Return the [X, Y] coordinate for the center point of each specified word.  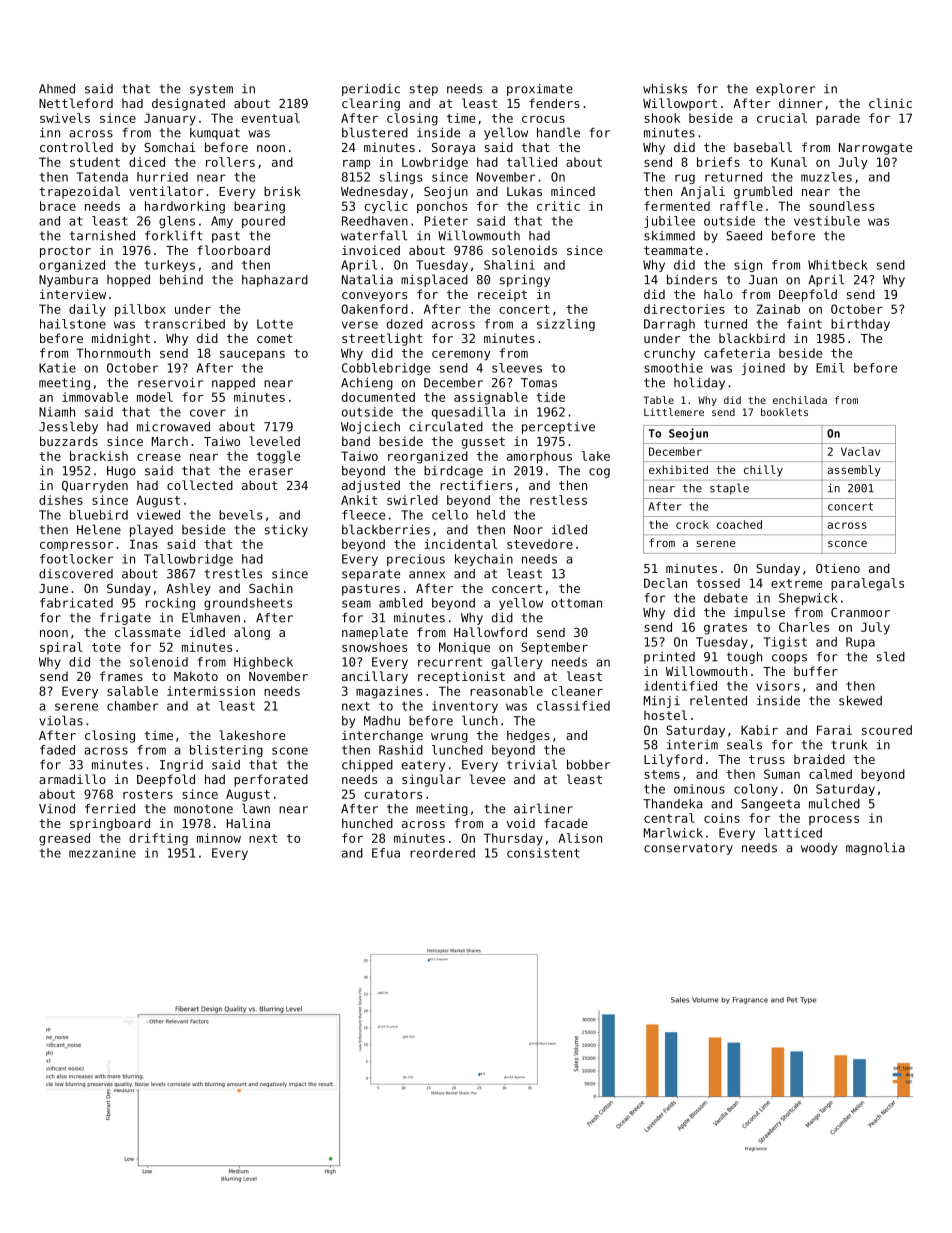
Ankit [359, 500]
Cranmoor [860, 612]
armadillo [72, 779]
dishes [61, 500]
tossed [718, 583]
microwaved [173, 427]
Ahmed [57, 89]
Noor [528, 530]
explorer [785, 89]
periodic [371, 90]
